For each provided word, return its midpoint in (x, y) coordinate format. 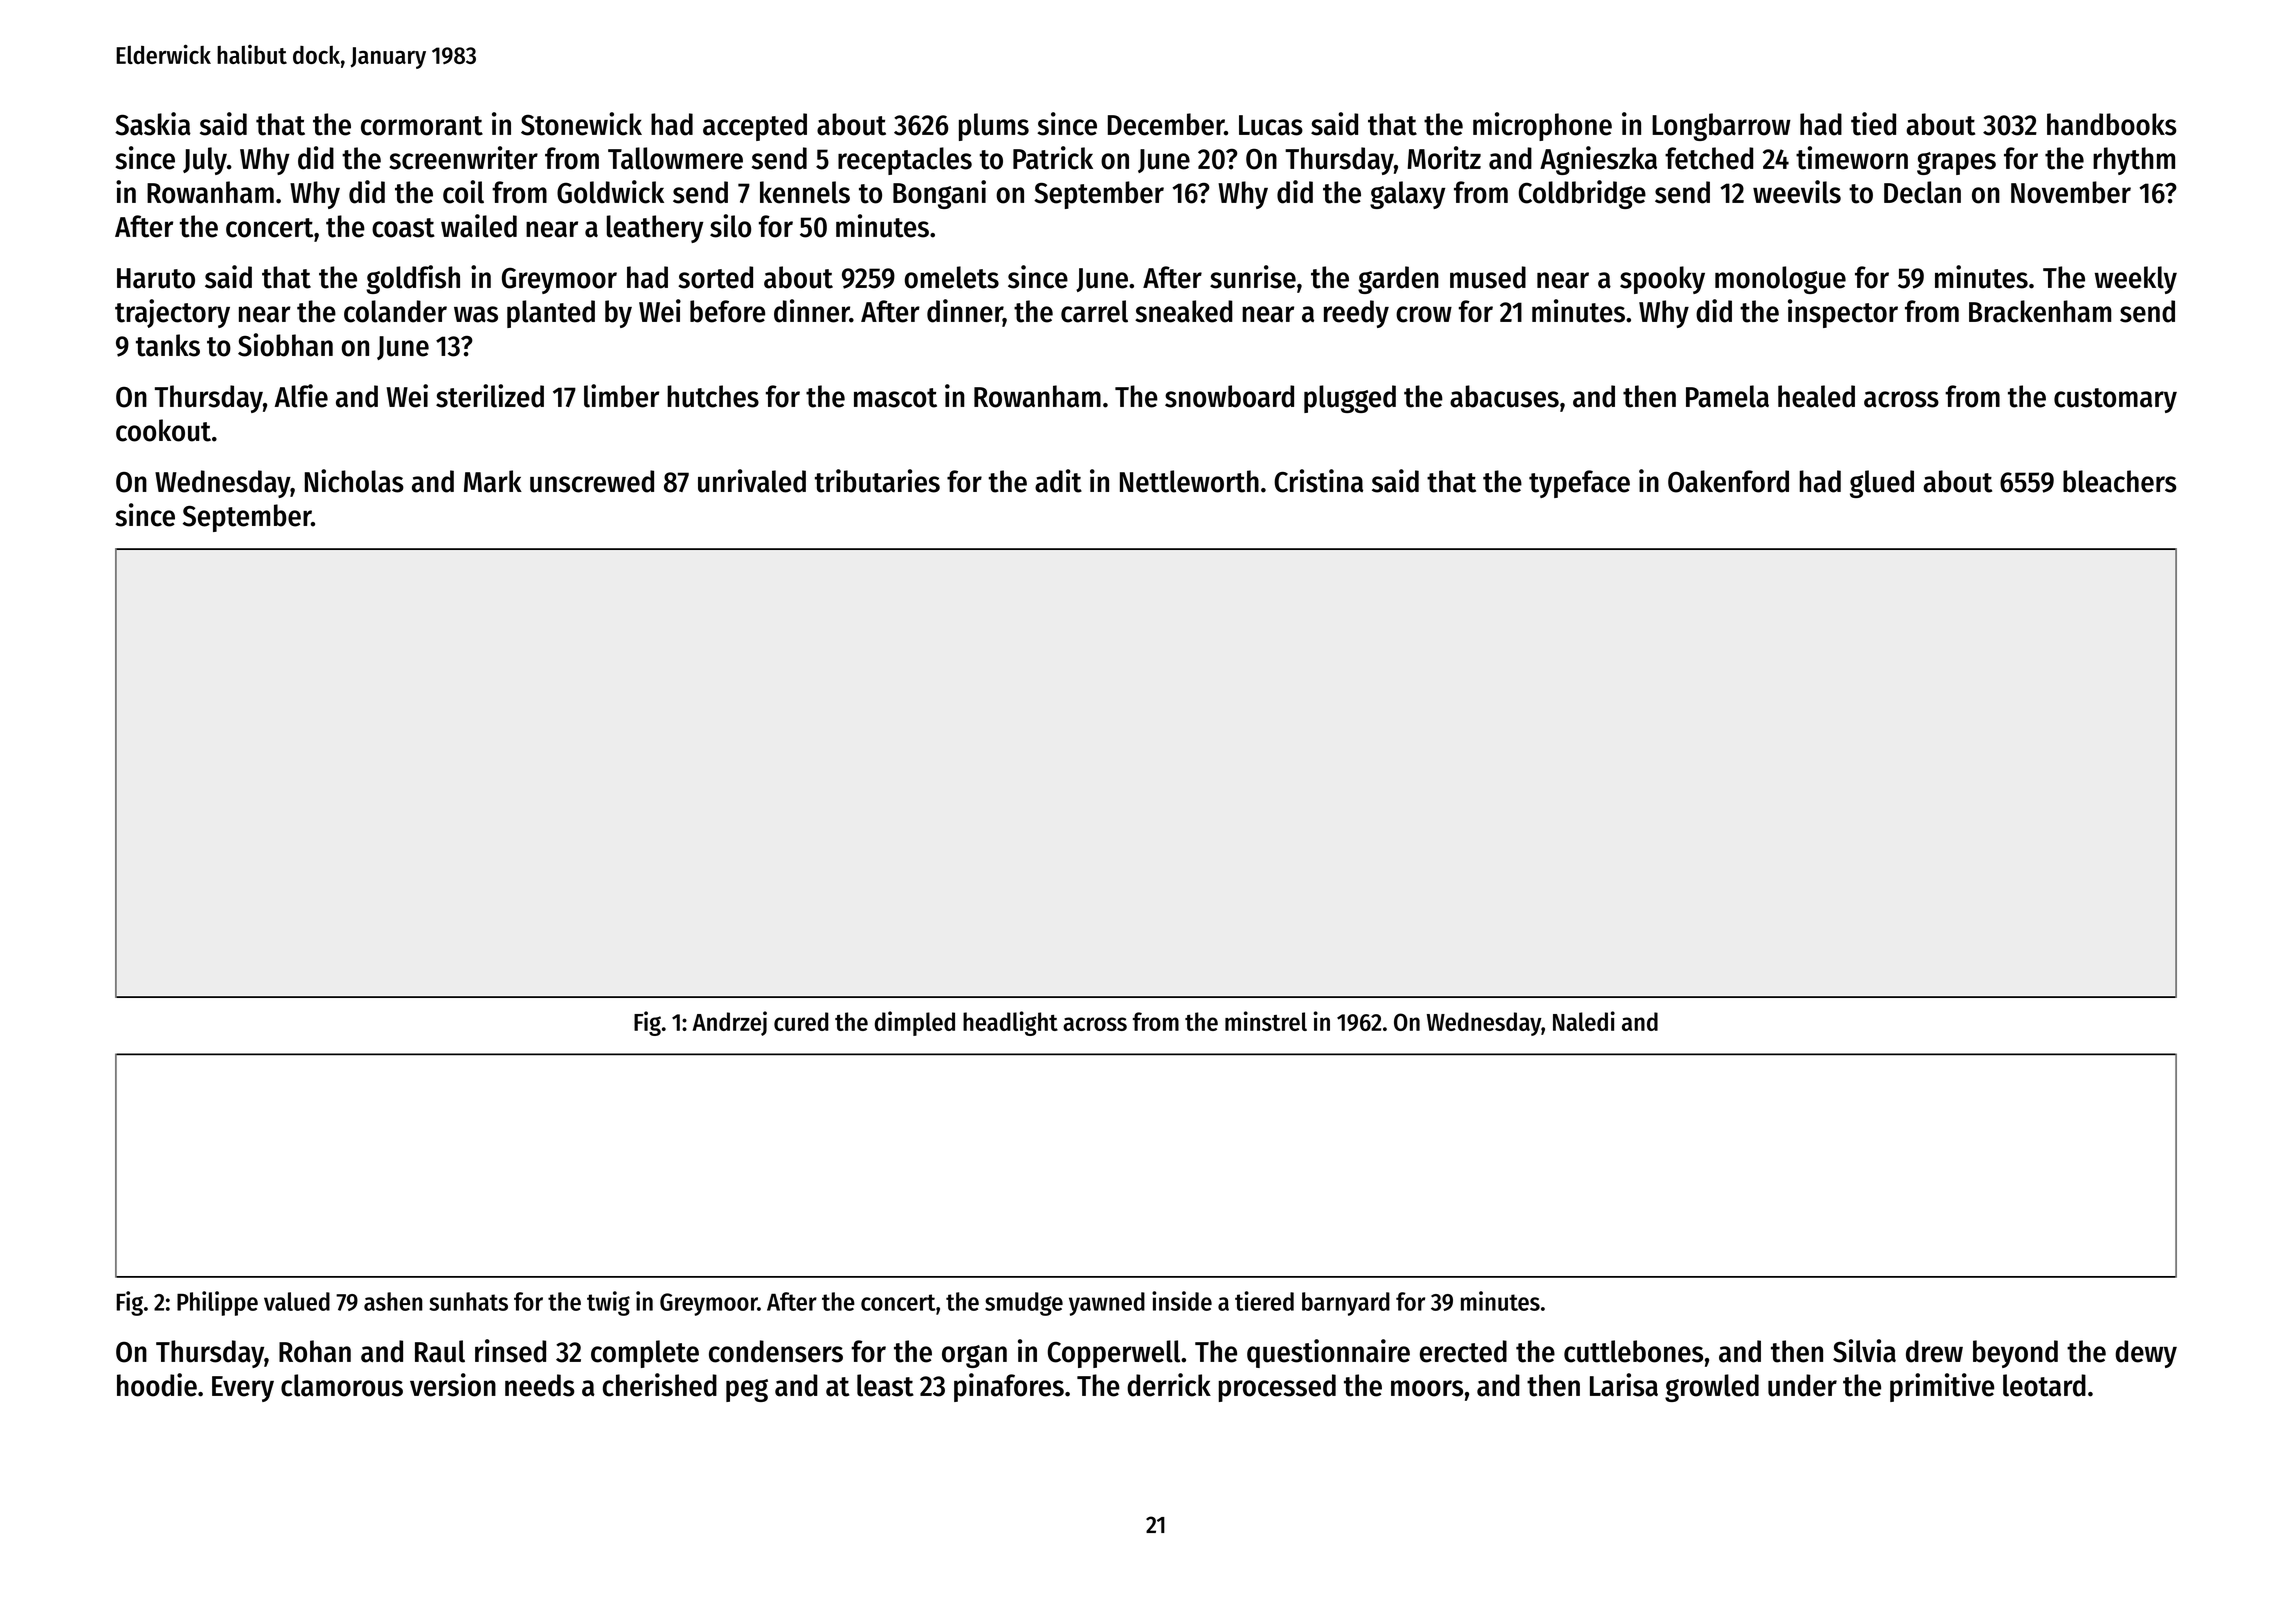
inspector (1843, 313)
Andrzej (729, 1023)
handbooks (2112, 124)
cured (801, 1021)
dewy (2146, 1354)
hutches (713, 396)
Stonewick (581, 124)
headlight (1010, 1023)
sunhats (468, 1301)
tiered (1264, 1301)
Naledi (1584, 1021)
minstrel (1266, 1021)
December (1166, 124)
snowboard (1229, 396)
